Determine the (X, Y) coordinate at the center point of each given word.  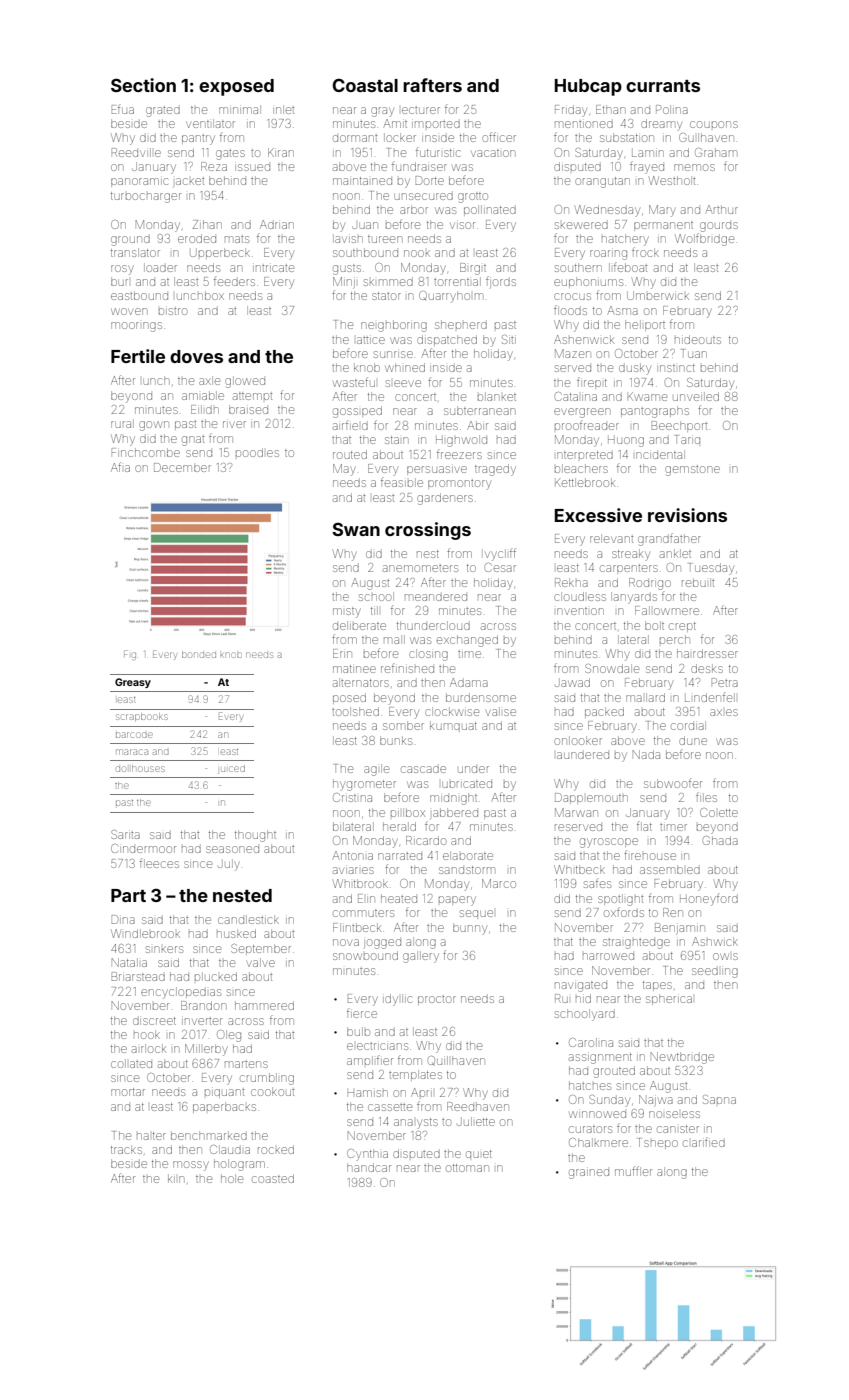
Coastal (365, 85)
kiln (176, 1178)
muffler (633, 1171)
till (374, 610)
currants (663, 86)
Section (143, 85)
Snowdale (612, 668)
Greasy (133, 683)
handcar (369, 1167)
